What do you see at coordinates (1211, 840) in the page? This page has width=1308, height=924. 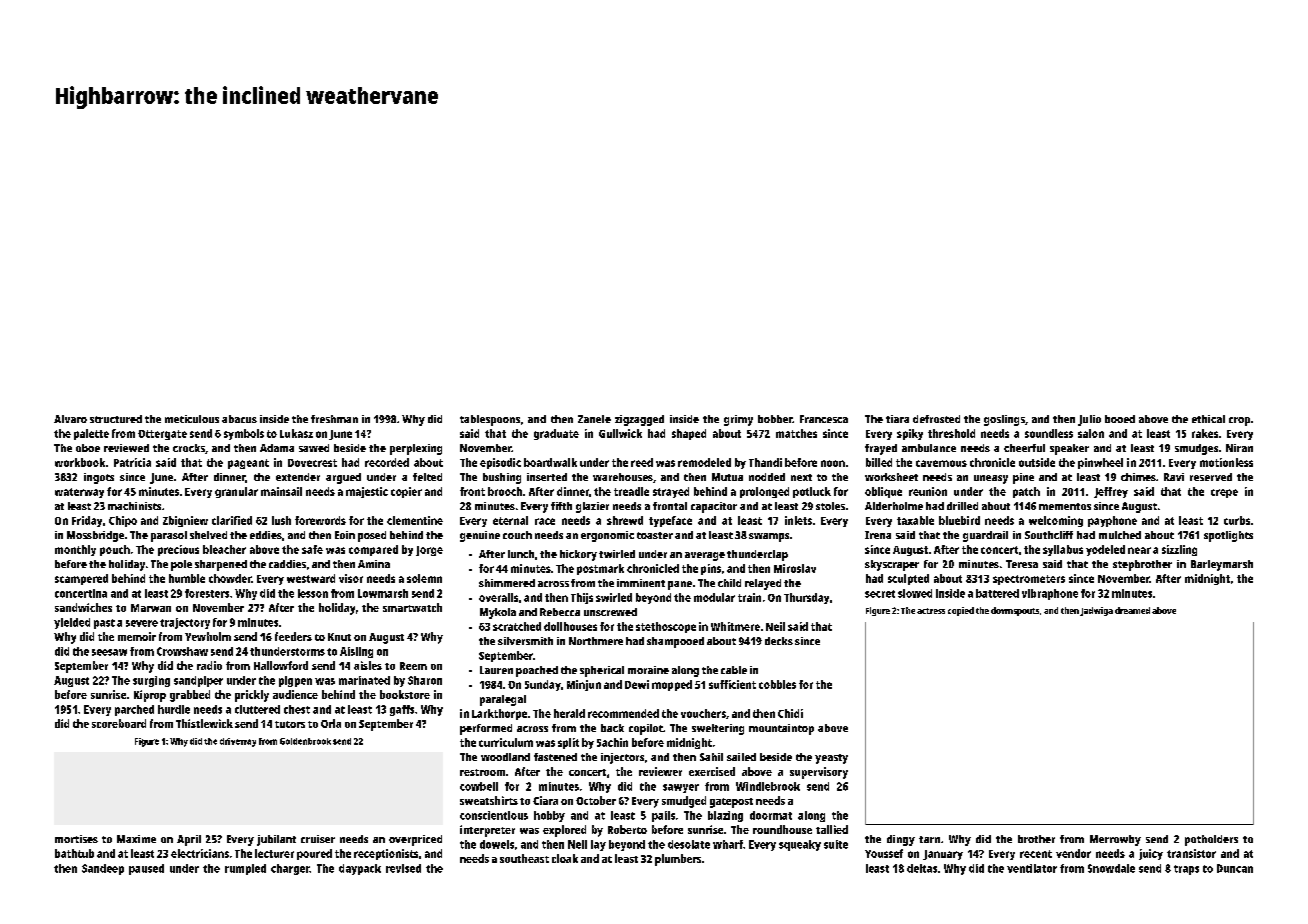 I see `potholders` at bounding box center [1211, 840].
